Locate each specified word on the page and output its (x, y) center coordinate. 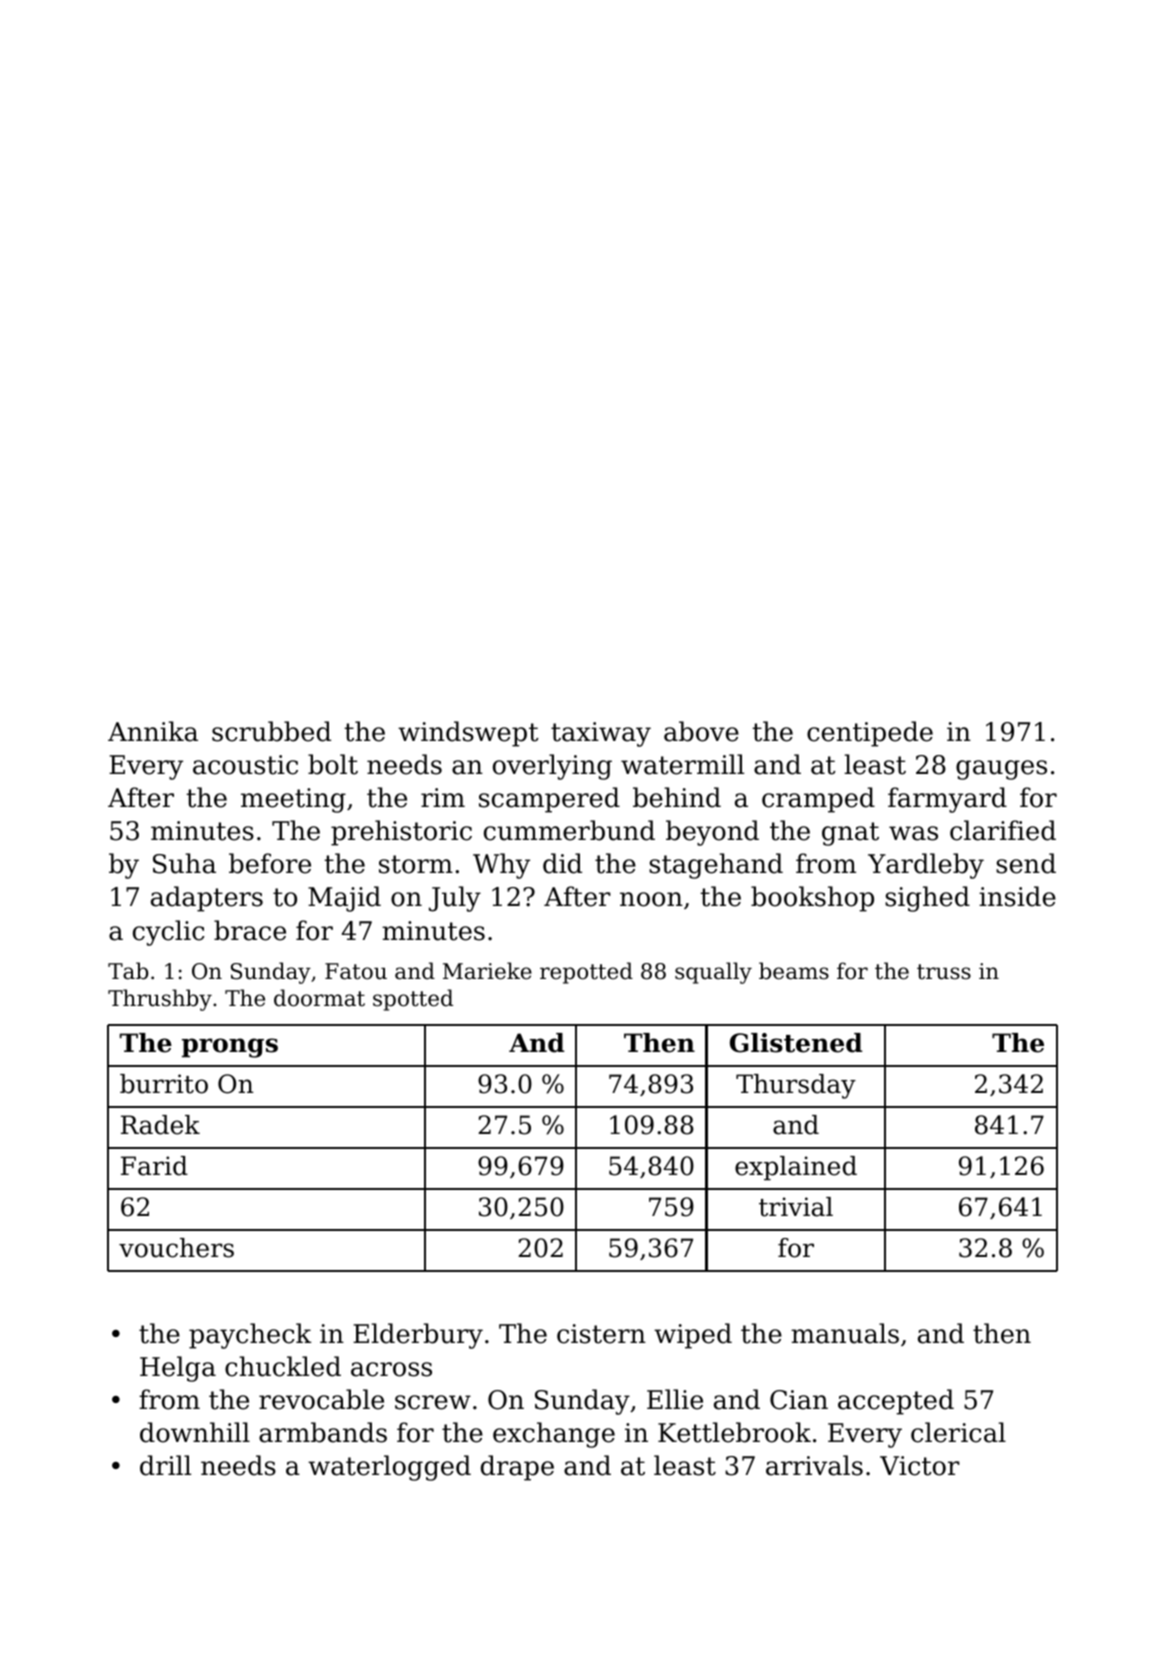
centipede (870, 734)
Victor (920, 1466)
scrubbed (271, 731)
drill (165, 1465)
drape (517, 1468)
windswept (468, 734)
